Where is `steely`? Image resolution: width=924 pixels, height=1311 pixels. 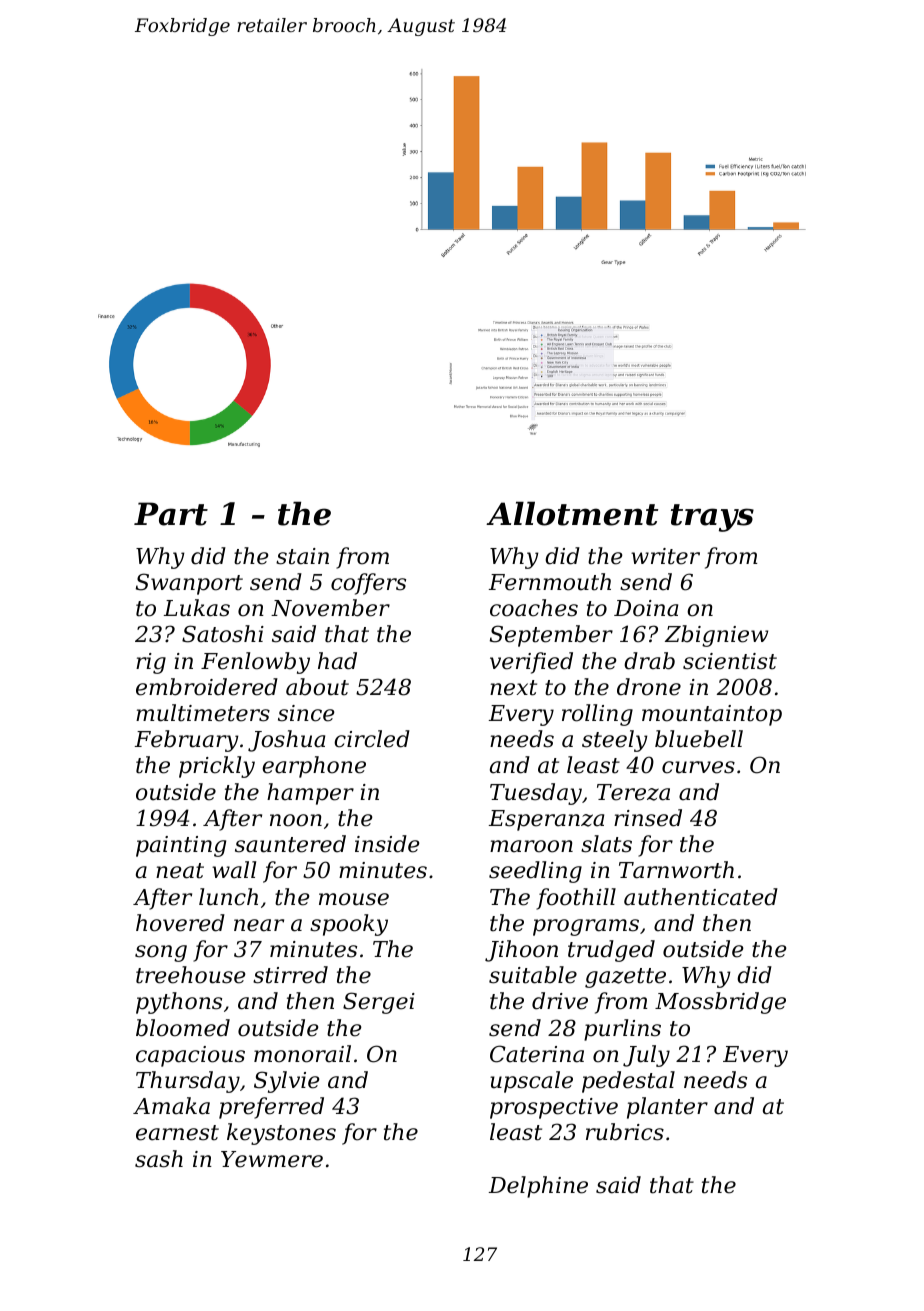
steely is located at coordinates (615, 741).
